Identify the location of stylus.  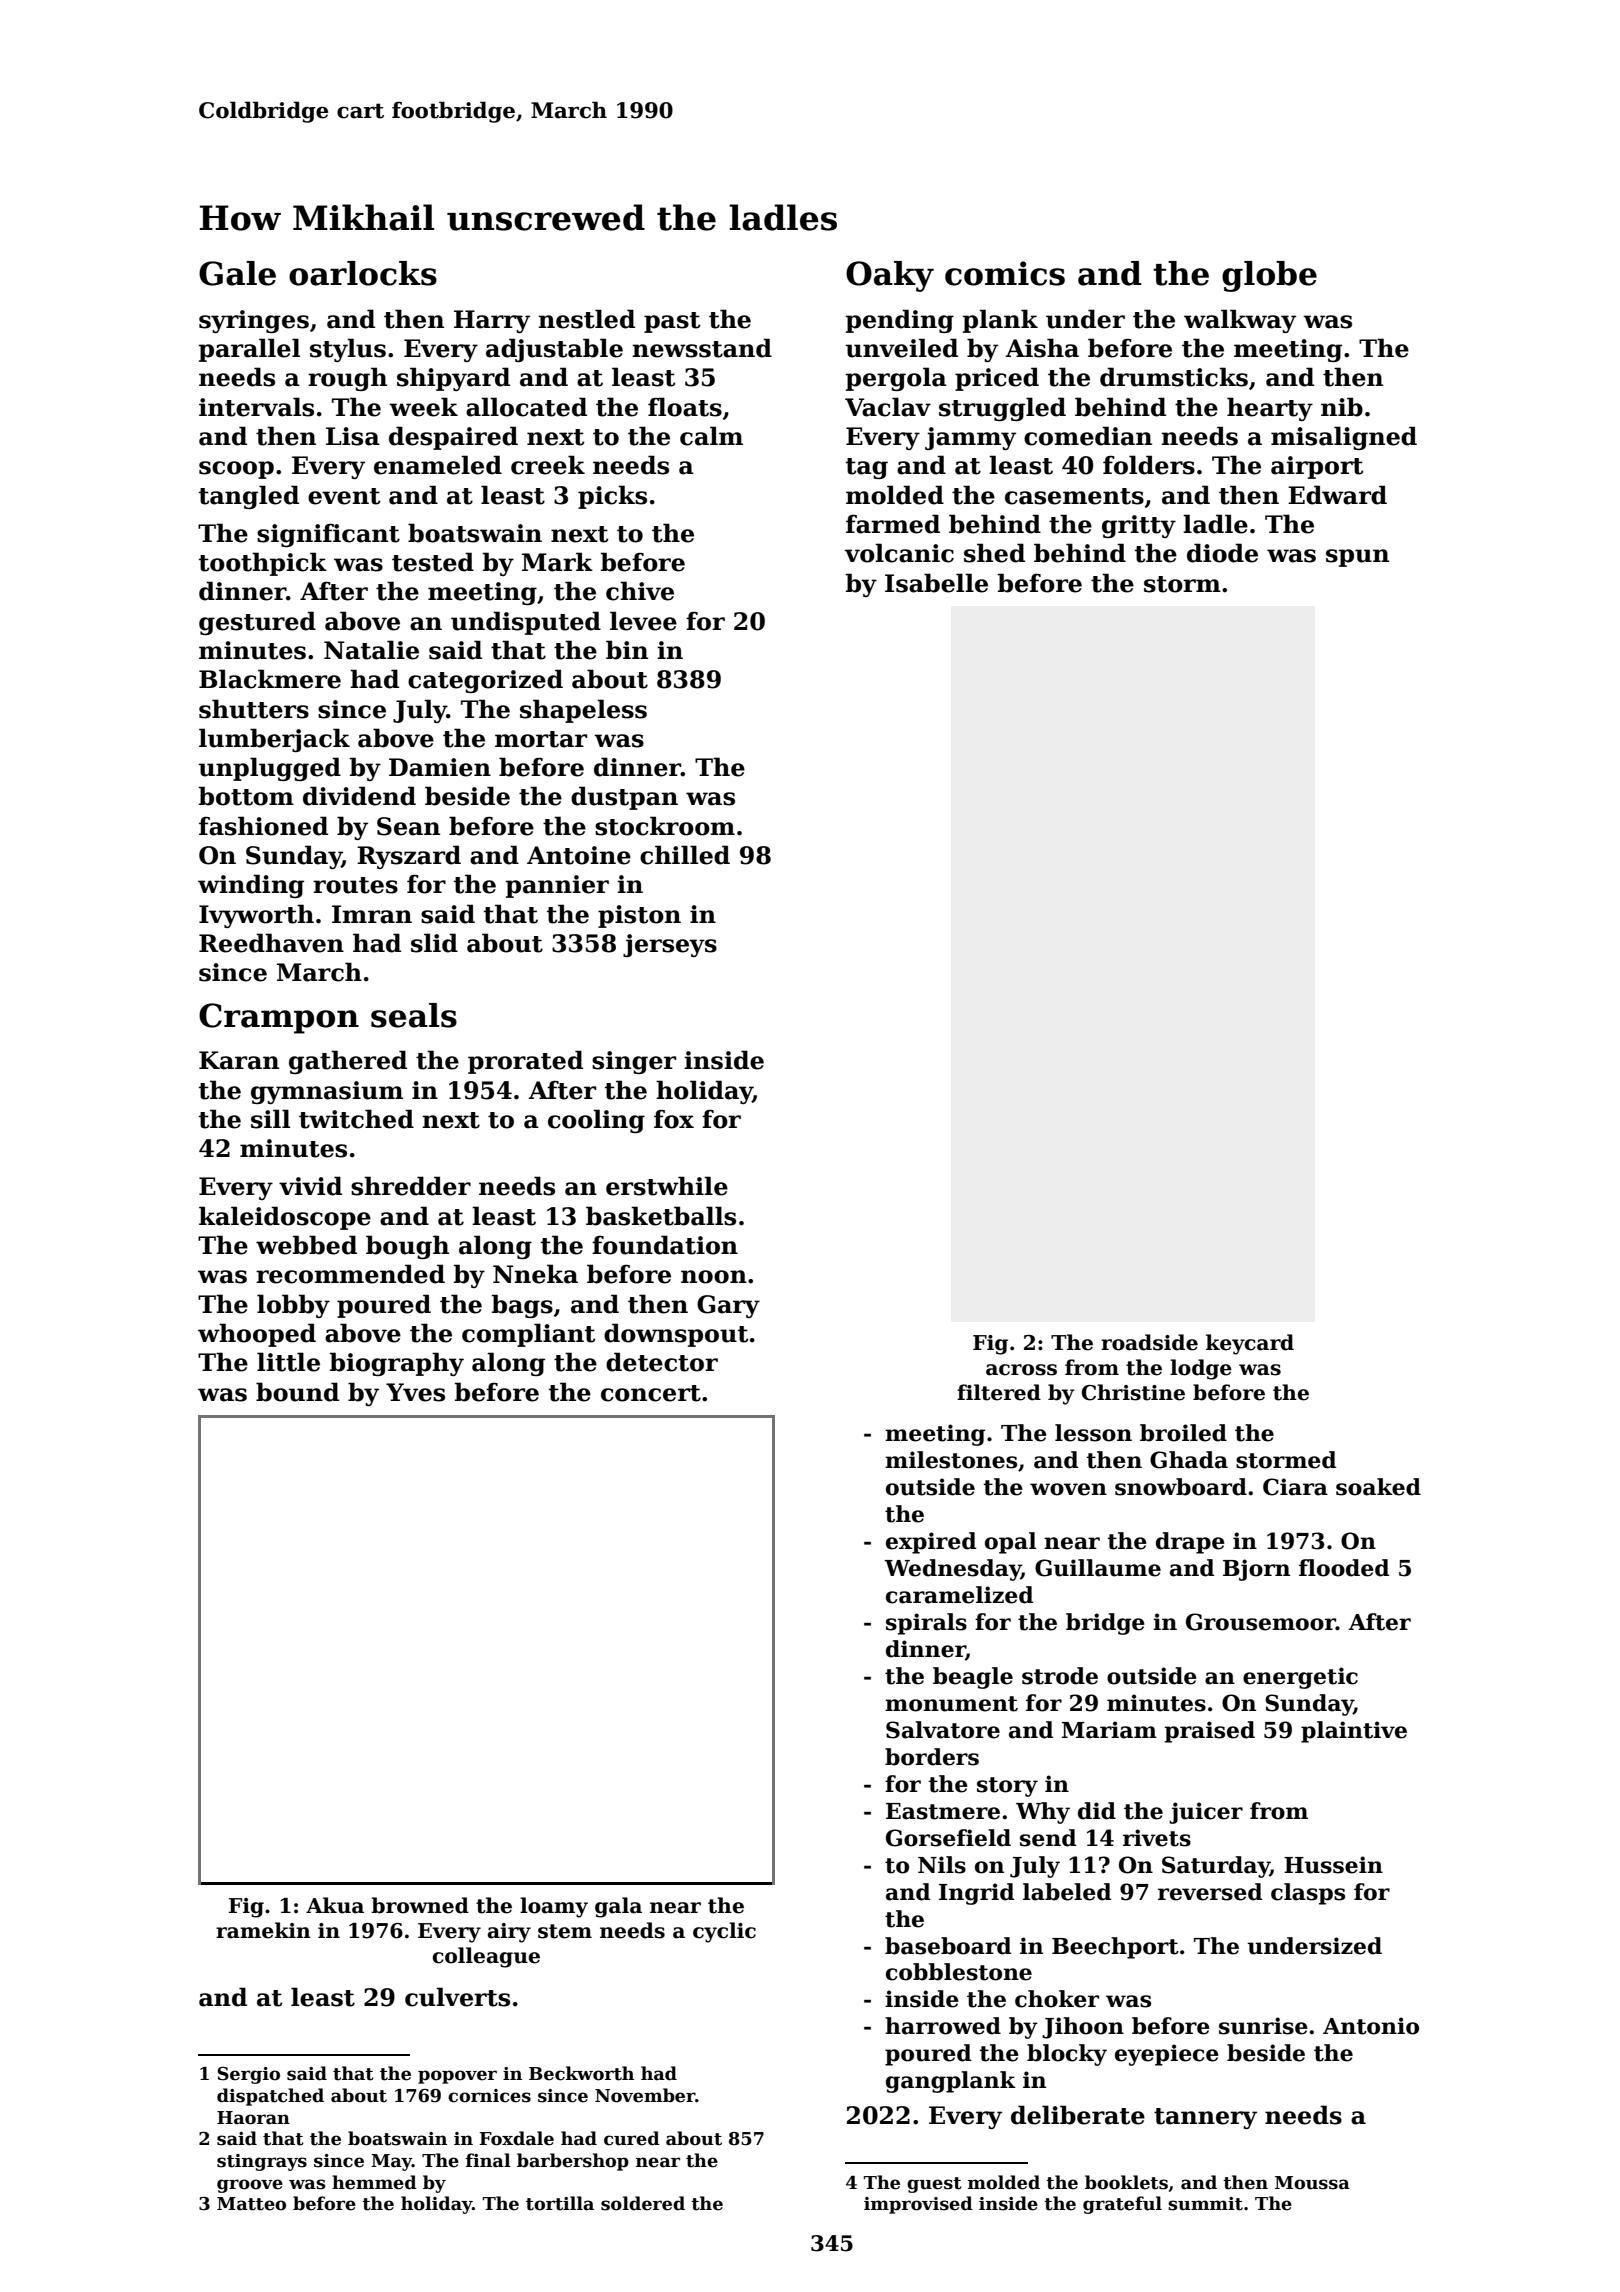
(348, 350).
